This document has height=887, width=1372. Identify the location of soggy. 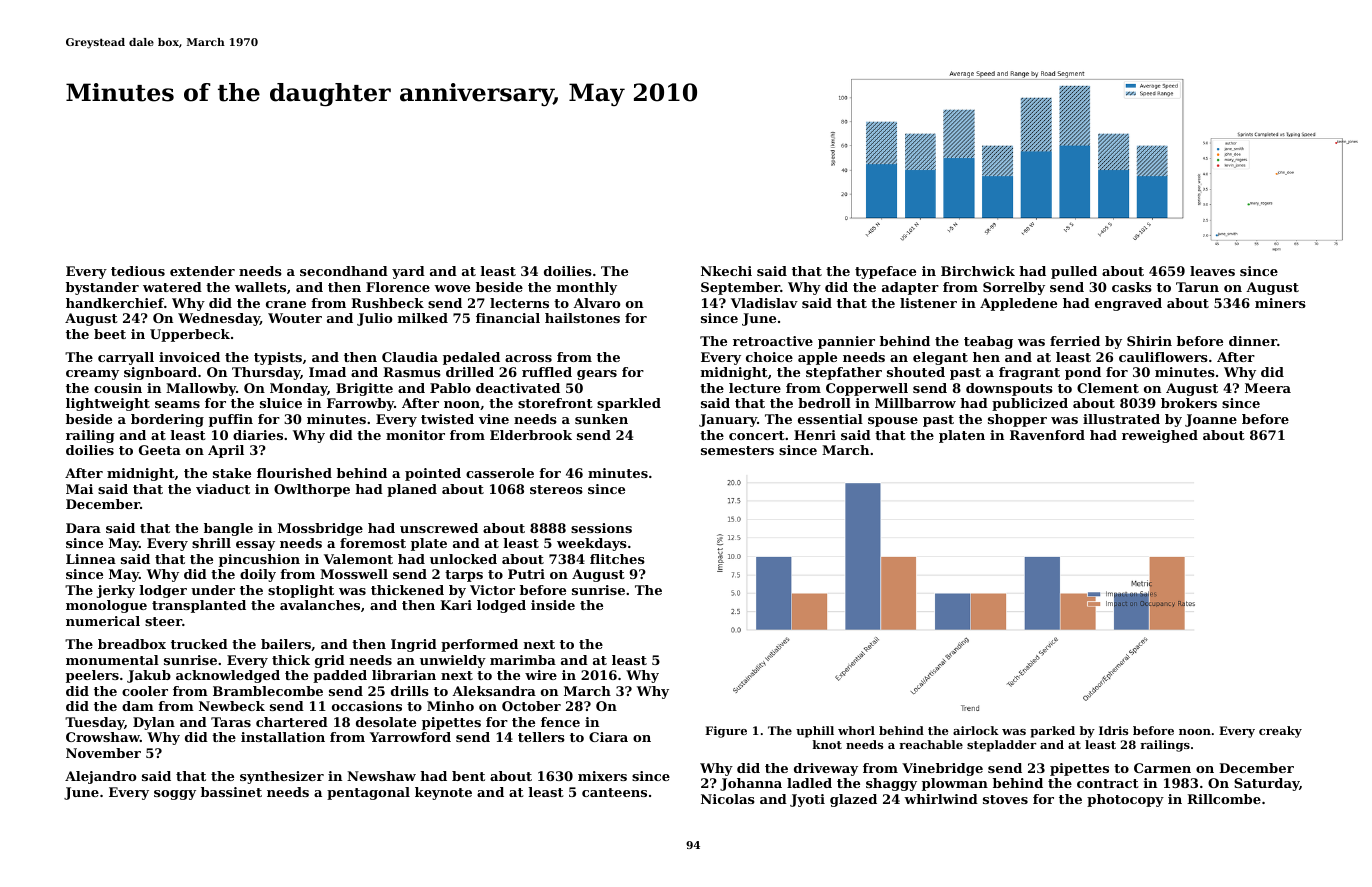
(175, 795).
